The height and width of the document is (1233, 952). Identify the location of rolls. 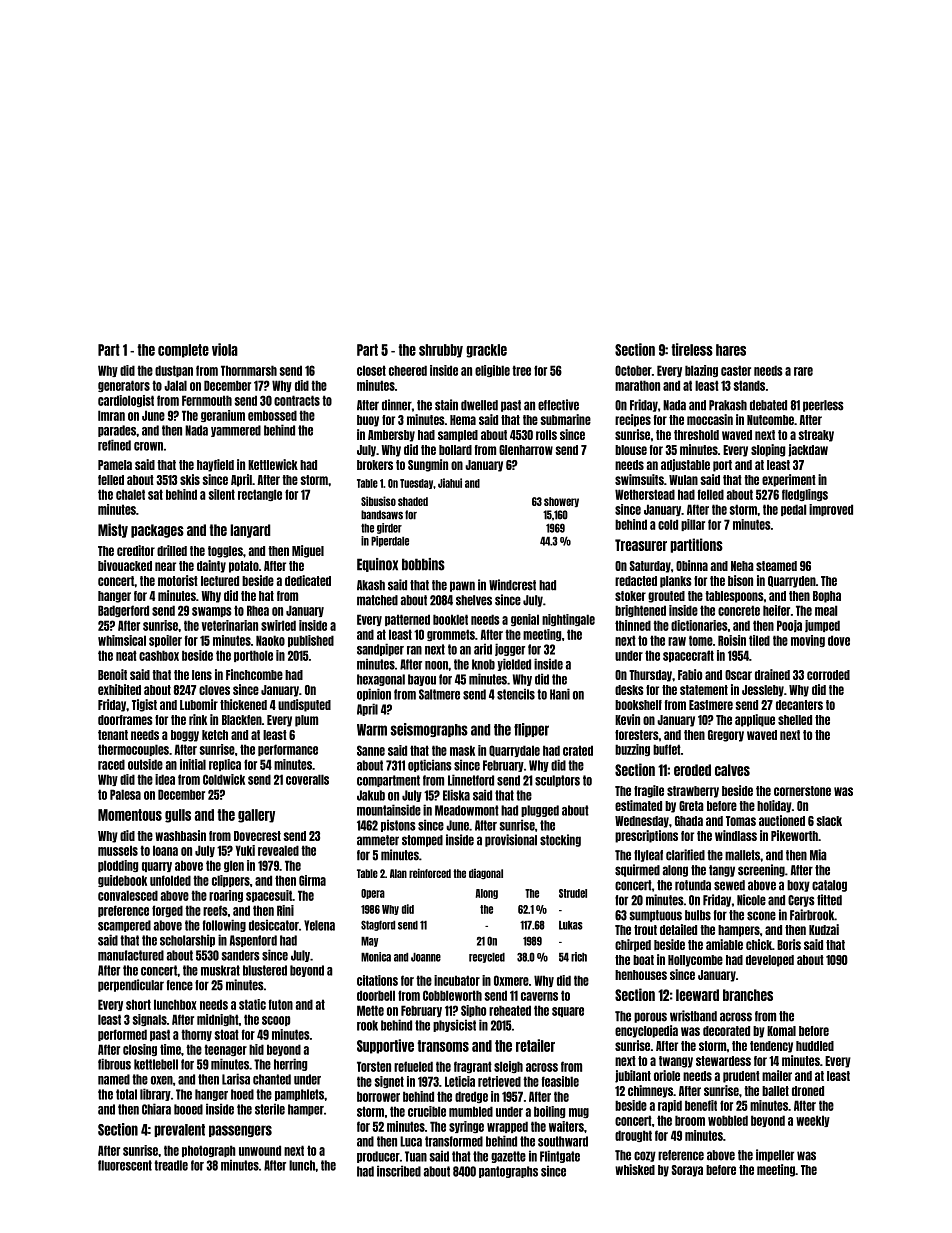
(546, 435).
